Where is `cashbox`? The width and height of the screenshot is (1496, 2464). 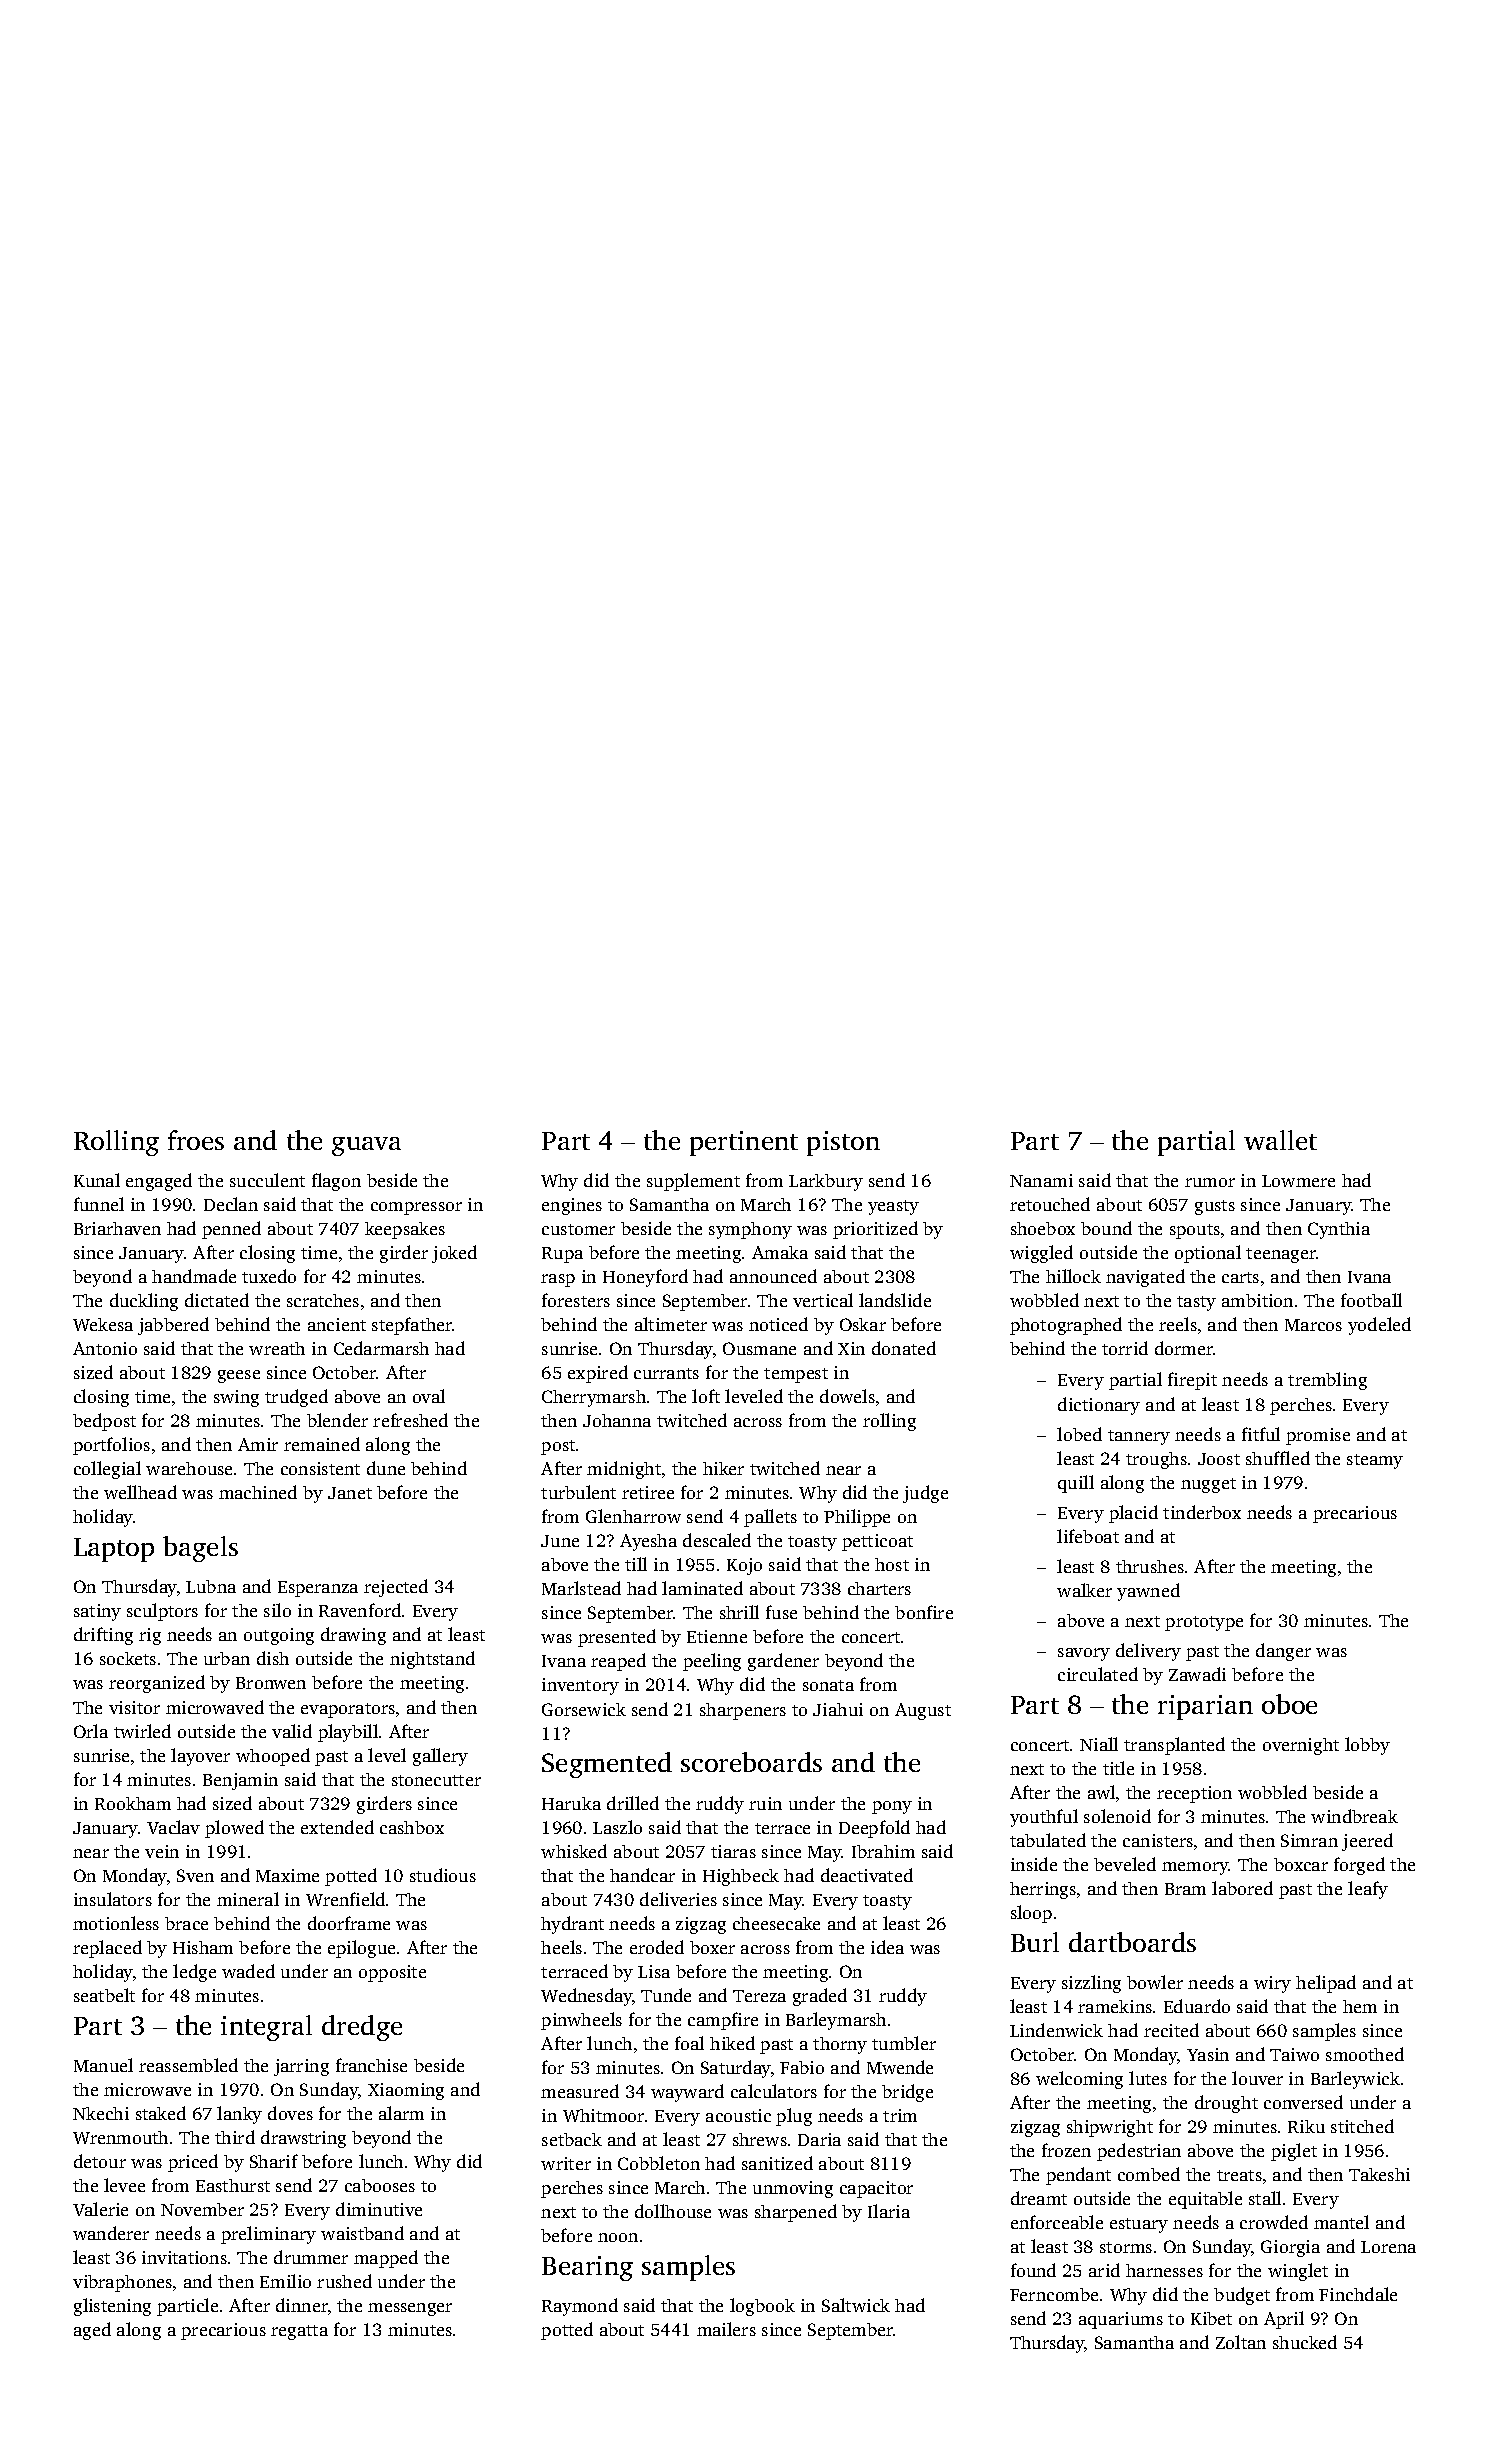
cashbox is located at coordinates (412, 1827).
